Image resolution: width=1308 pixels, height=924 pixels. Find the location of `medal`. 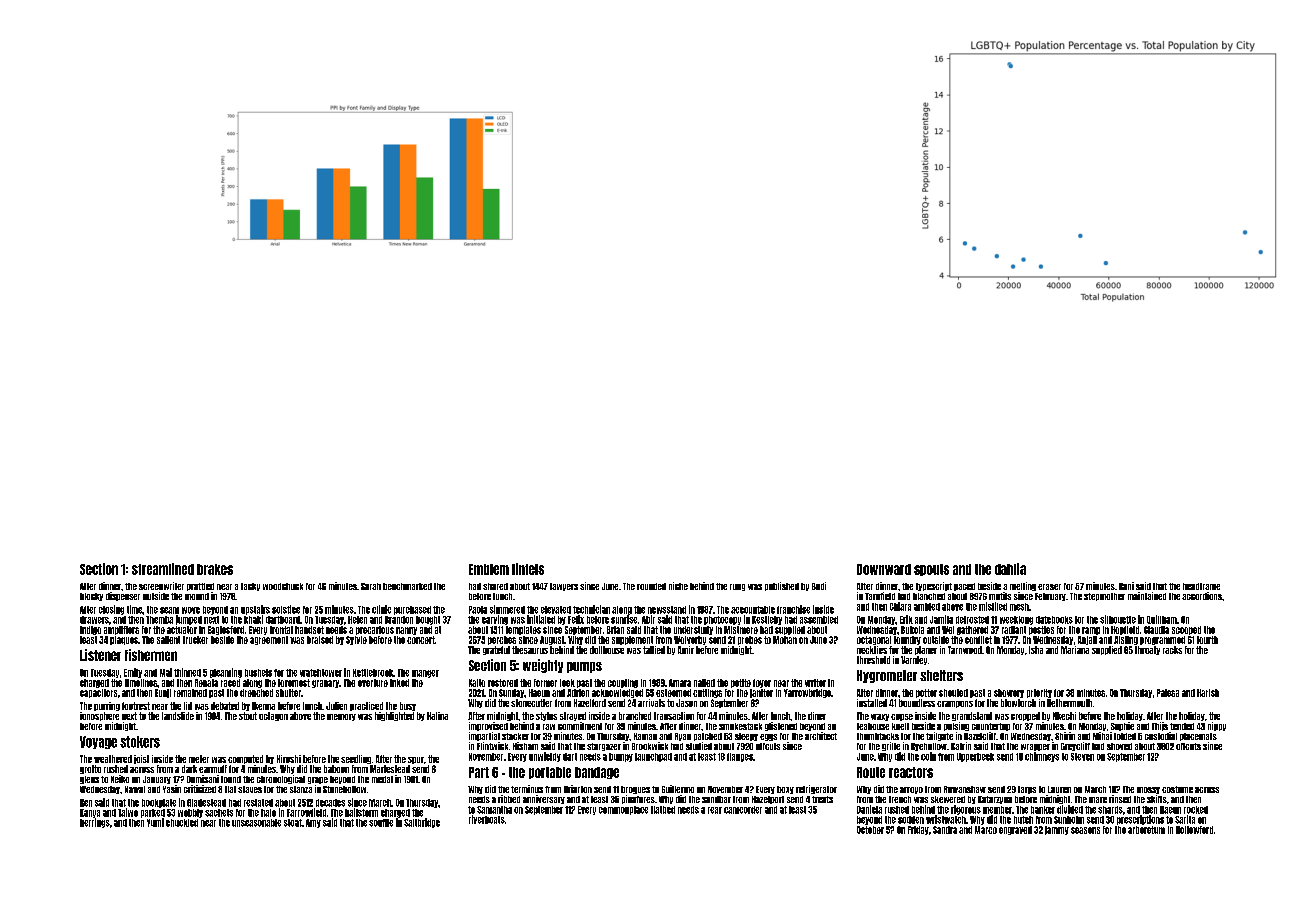

medal is located at coordinates (382, 779).
